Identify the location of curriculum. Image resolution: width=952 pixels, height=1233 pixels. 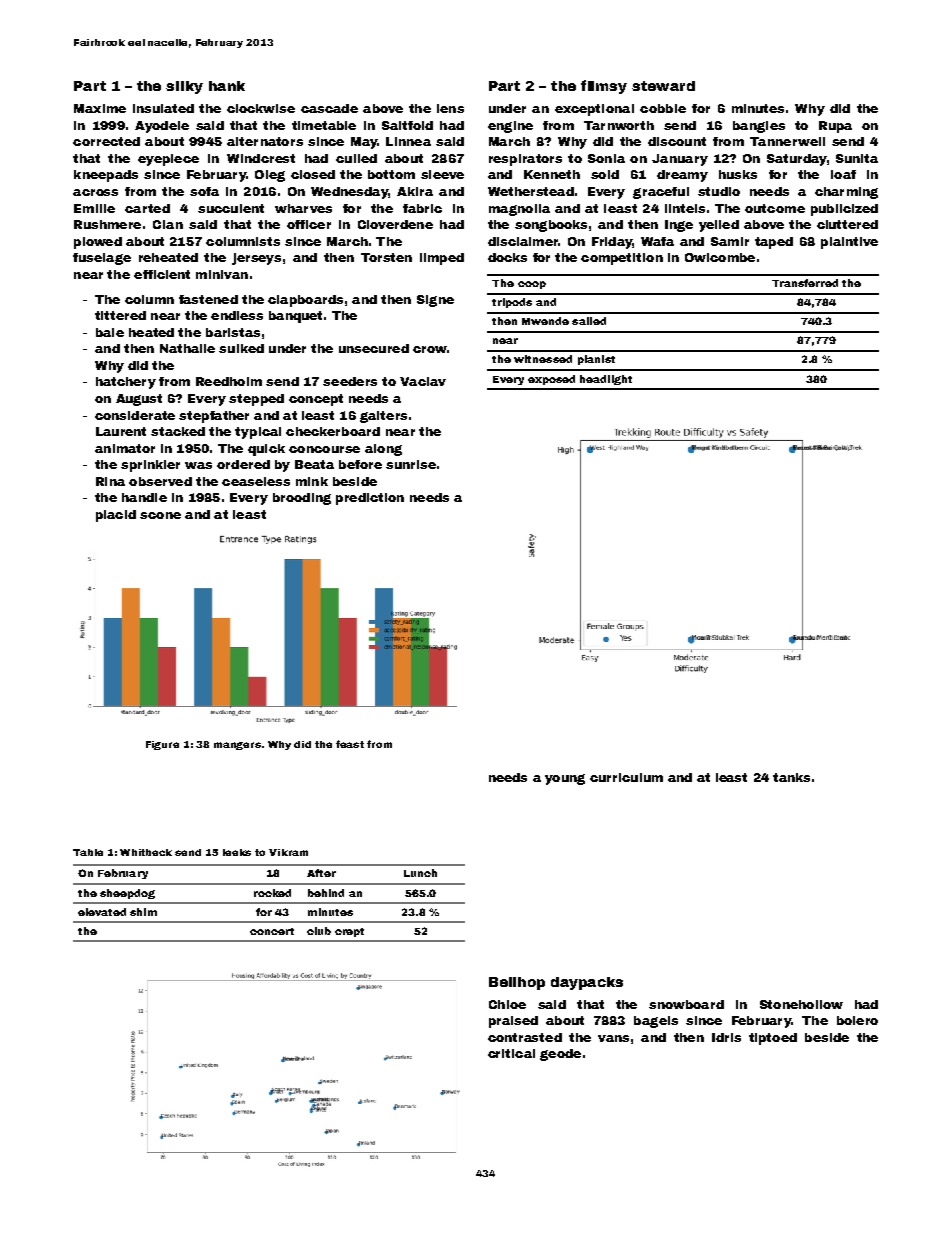
(626, 777).
